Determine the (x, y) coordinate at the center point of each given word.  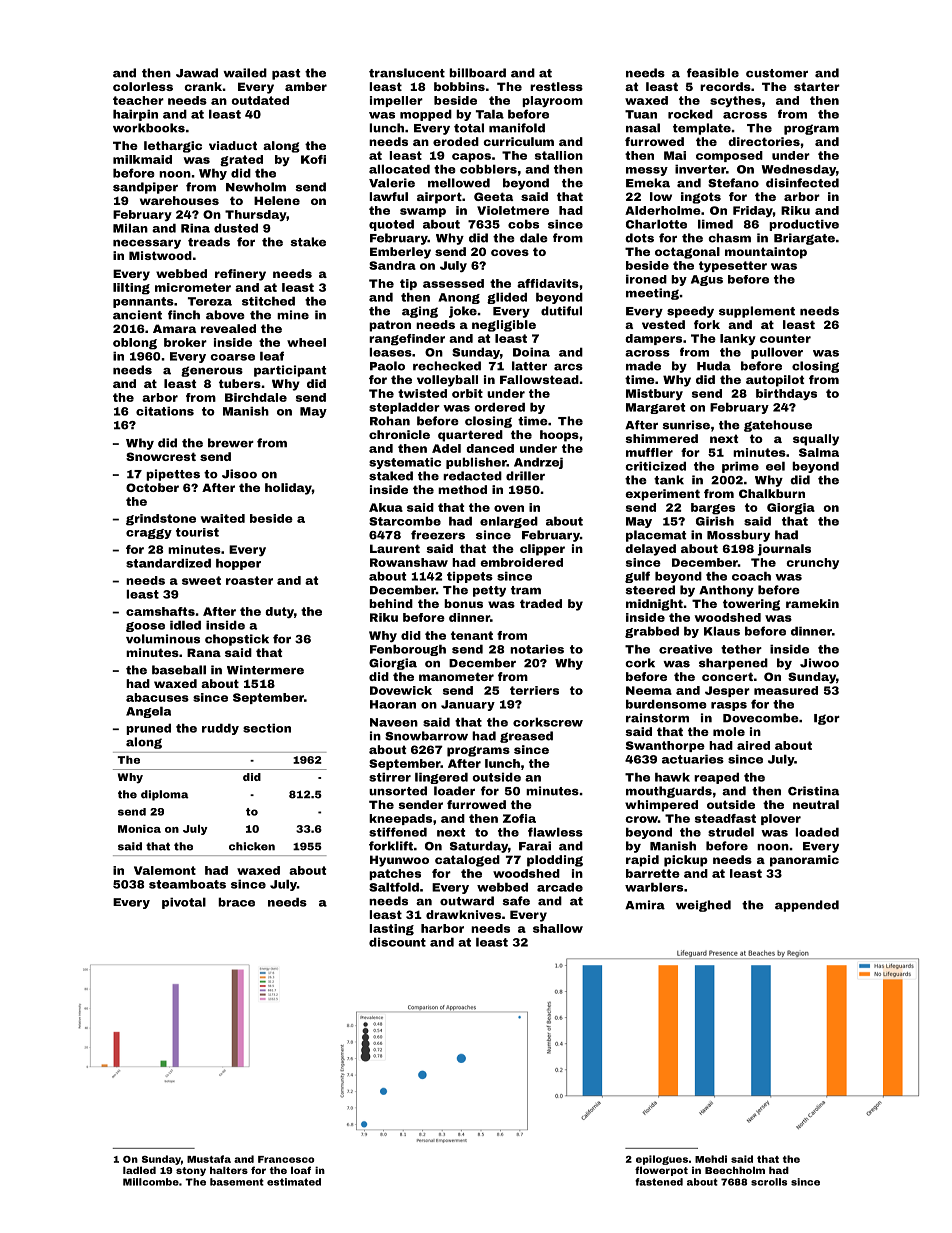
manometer (456, 676)
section (267, 728)
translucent (407, 73)
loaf (301, 1170)
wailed (245, 73)
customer (777, 73)
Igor (827, 719)
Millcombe (151, 1182)
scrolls (769, 1182)
